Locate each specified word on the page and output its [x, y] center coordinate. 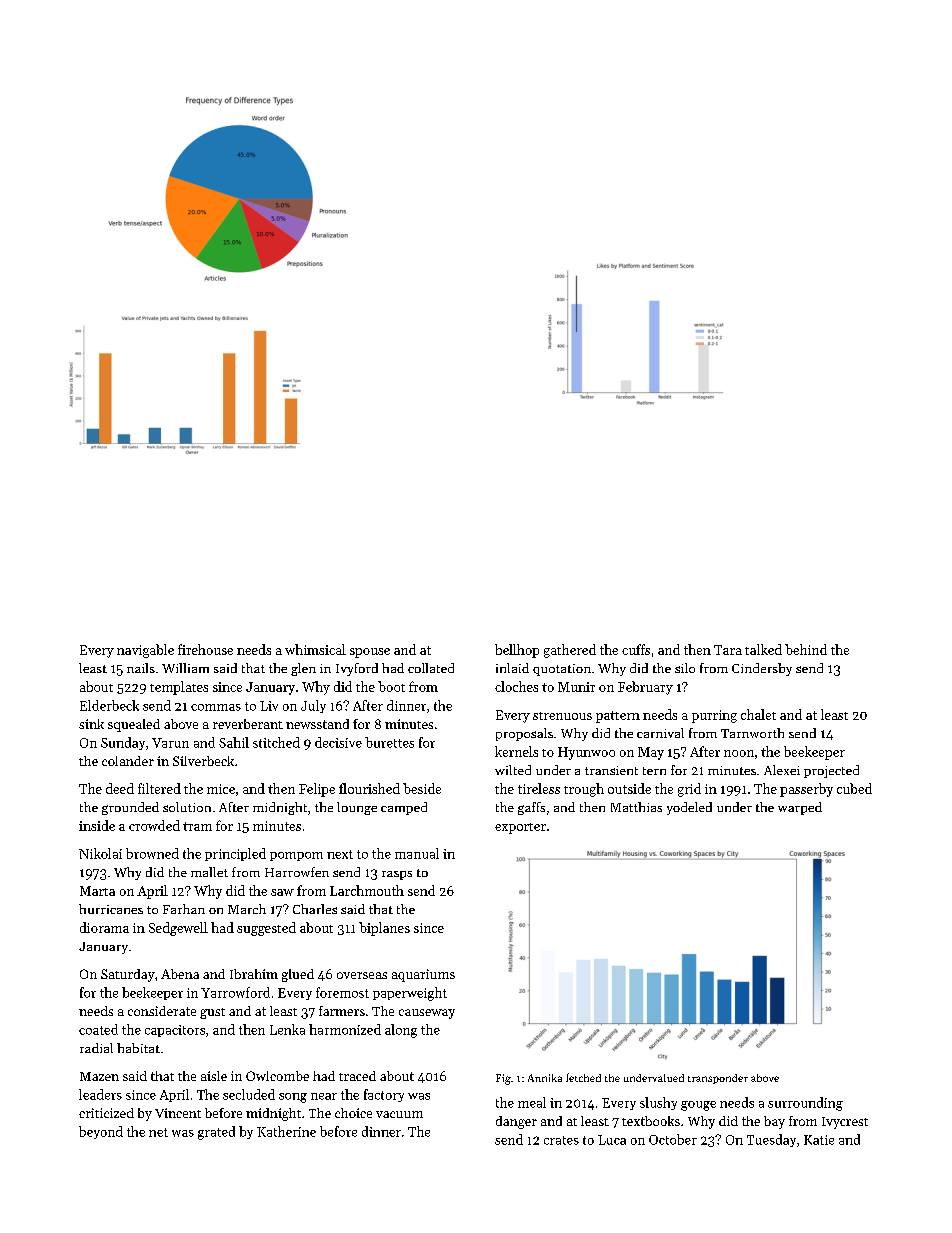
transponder [718, 1079]
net [158, 1132]
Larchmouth [367, 890]
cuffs [636, 649]
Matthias [636, 807]
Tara [728, 650]
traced [357, 1076]
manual [417, 853]
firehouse [205, 649]
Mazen [99, 1076]
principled [235, 854]
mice [221, 789]
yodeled [689, 808]
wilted [513, 770]
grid [689, 790]
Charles [315, 909]
